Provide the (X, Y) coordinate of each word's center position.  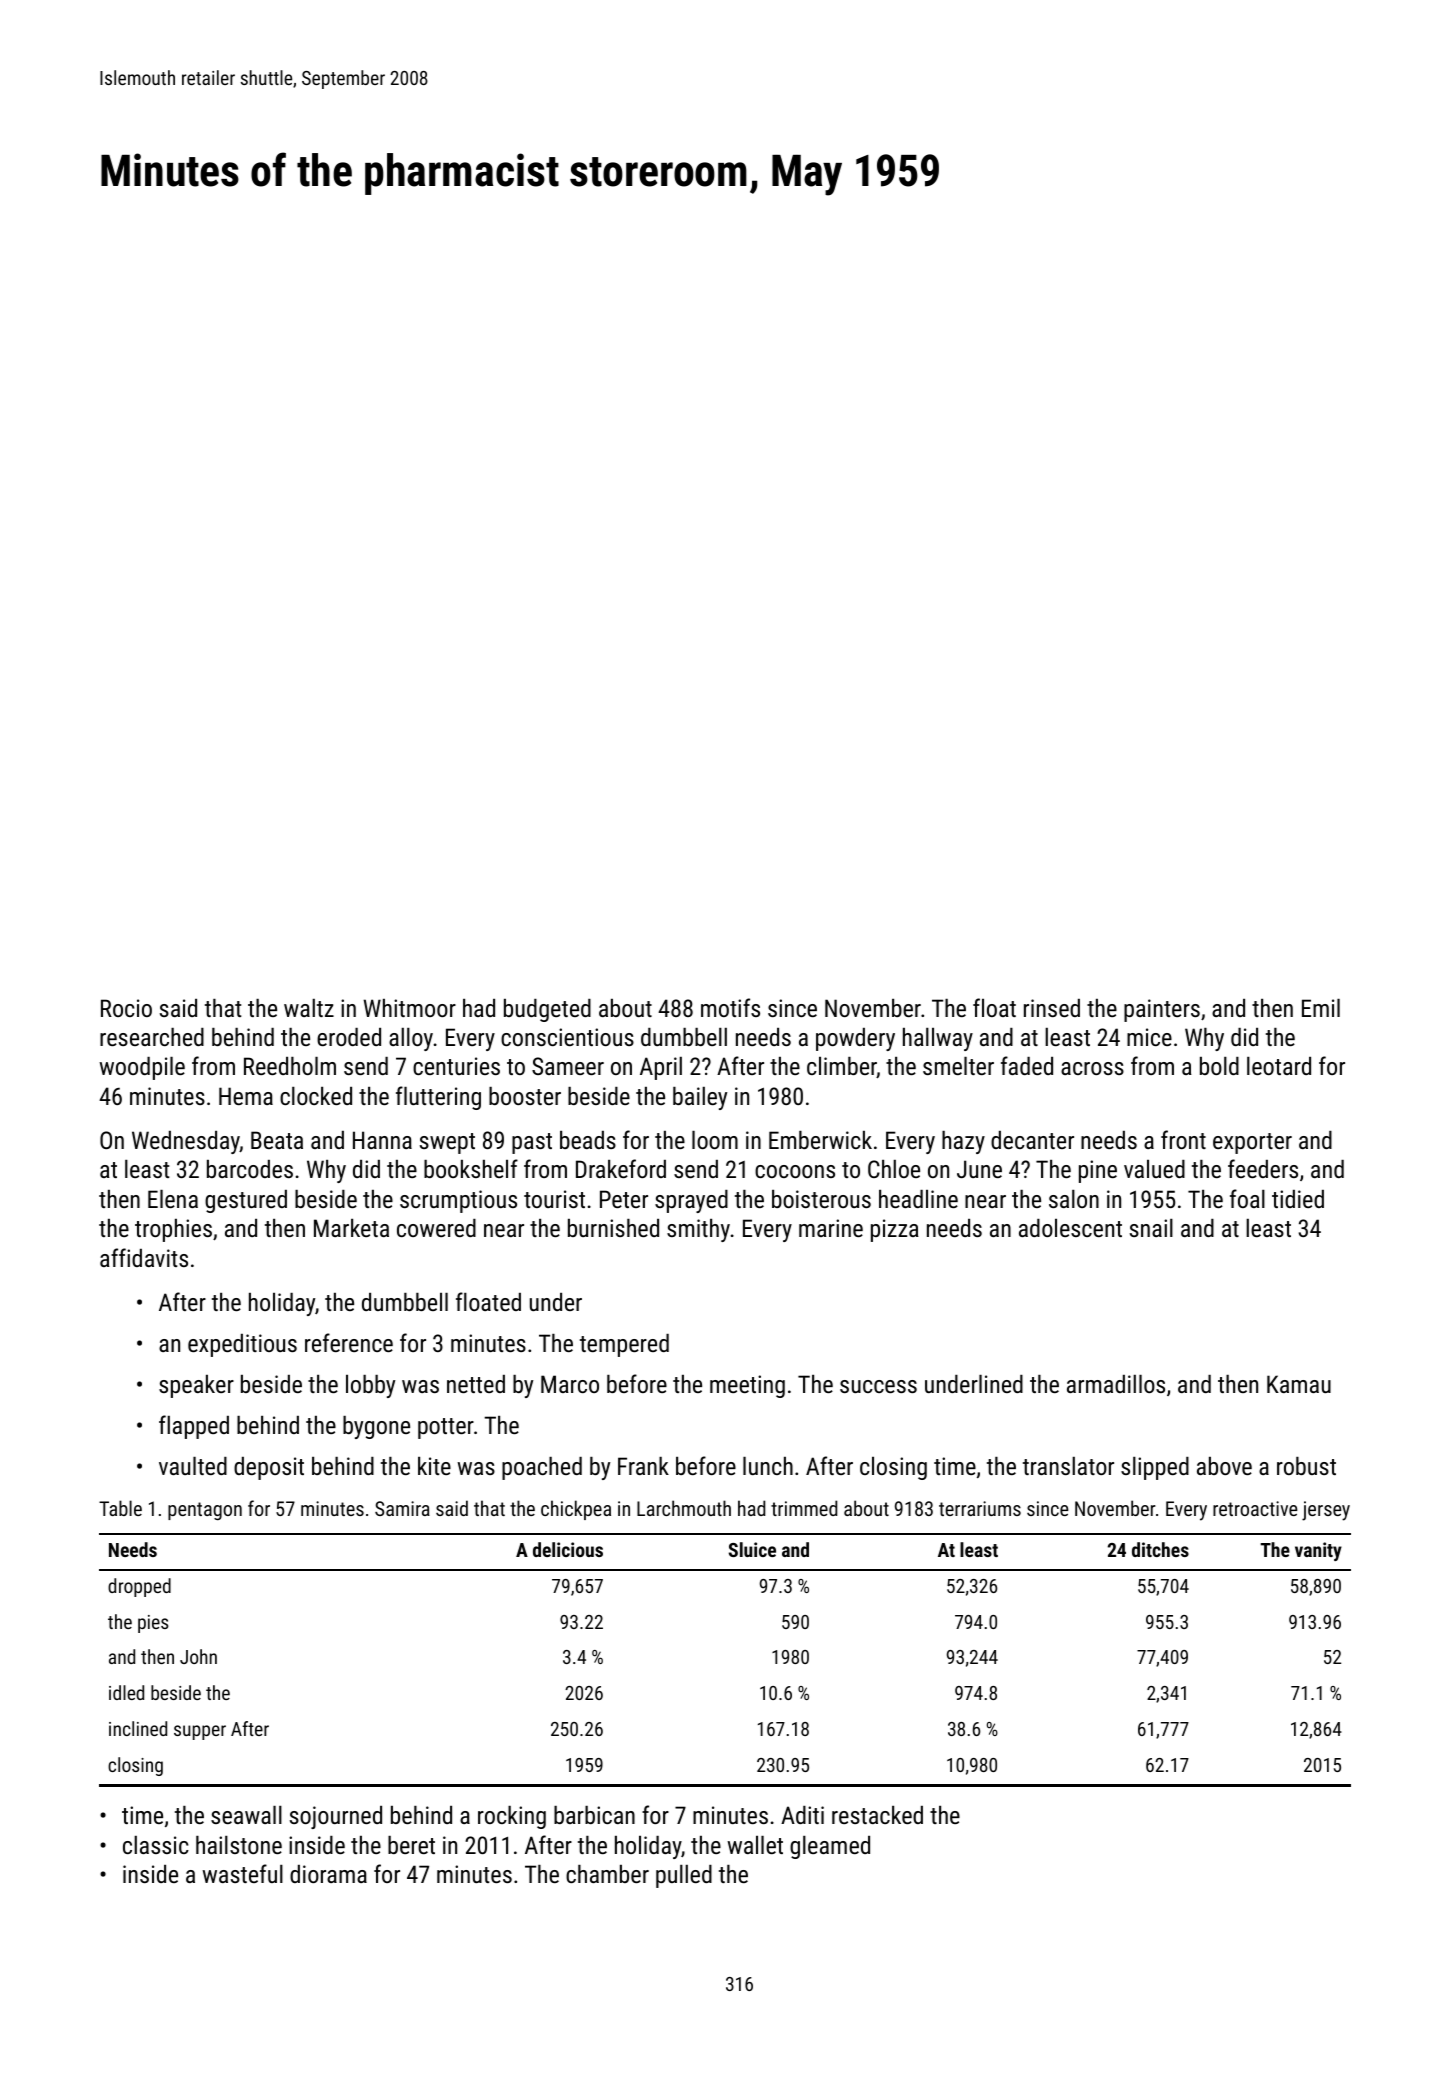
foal (1247, 1198)
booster (525, 1096)
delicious (568, 1549)
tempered (624, 1345)
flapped (194, 1427)
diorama (328, 1874)
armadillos (1116, 1384)
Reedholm (290, 1066)
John (198, 1656)
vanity (1318, 1551)
